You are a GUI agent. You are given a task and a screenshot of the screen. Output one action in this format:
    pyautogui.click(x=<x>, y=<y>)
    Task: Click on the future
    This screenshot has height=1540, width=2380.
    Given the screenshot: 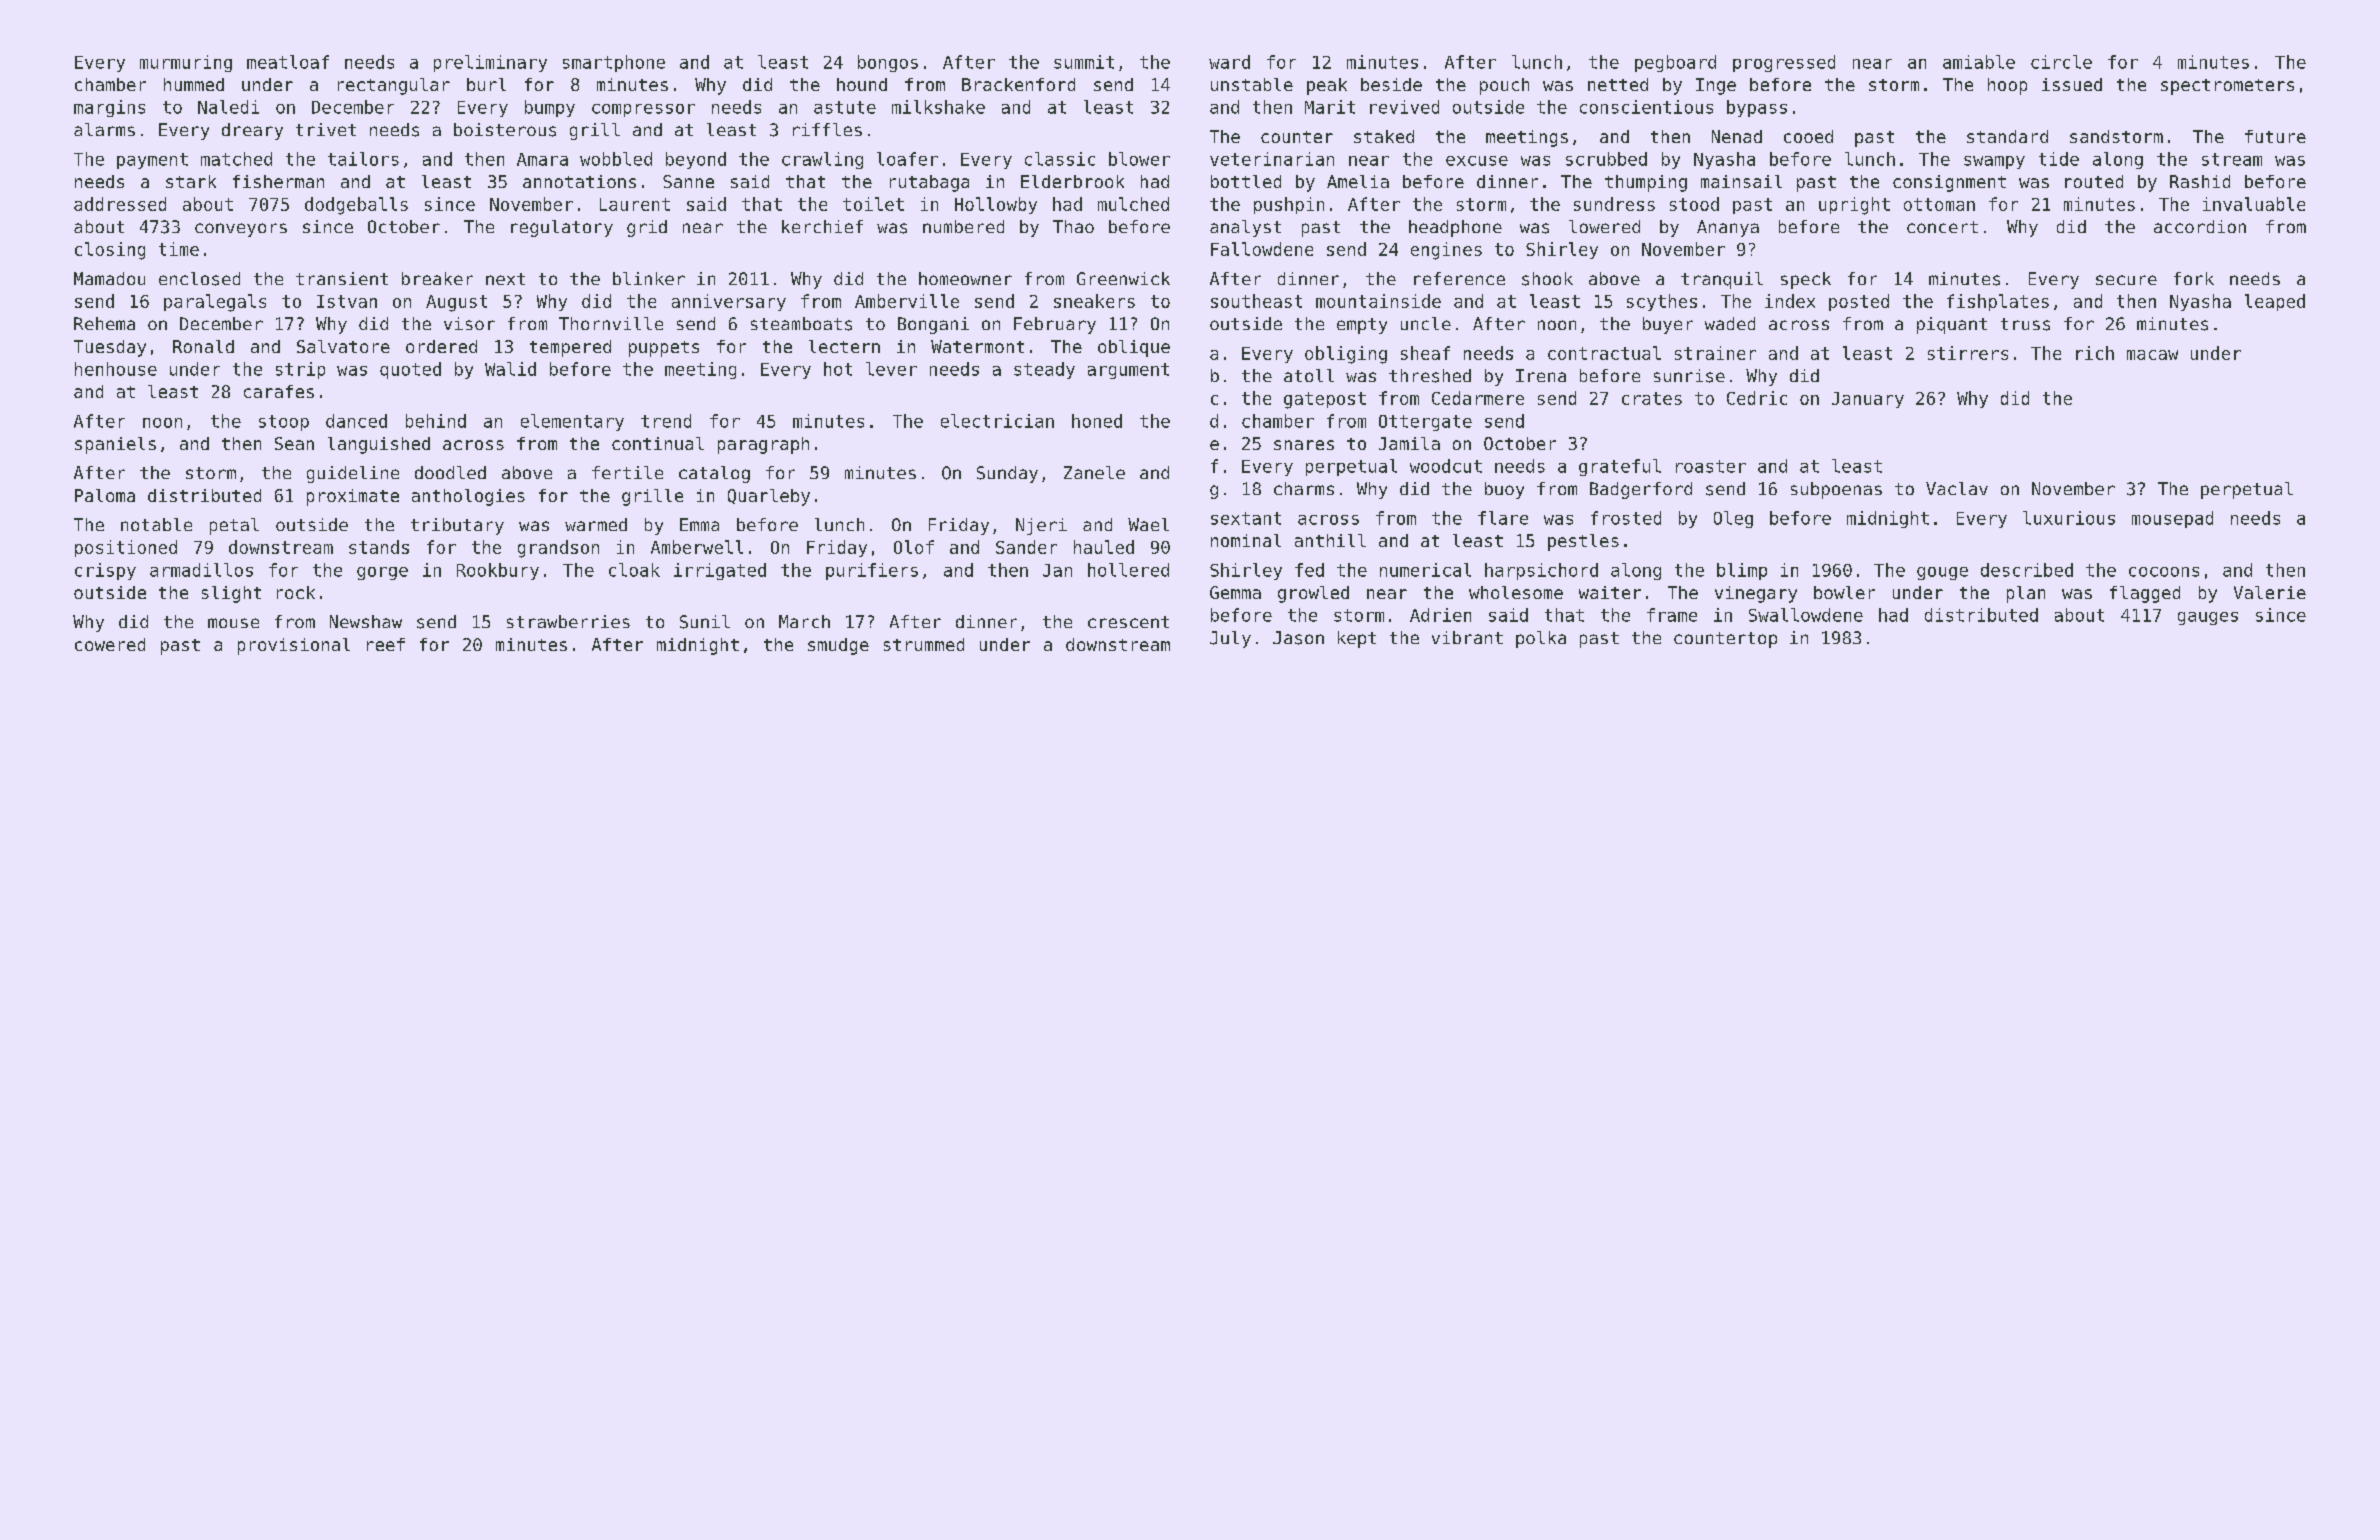 What is the action you would take?
    pyautogui.click(x=2275, y=136)
